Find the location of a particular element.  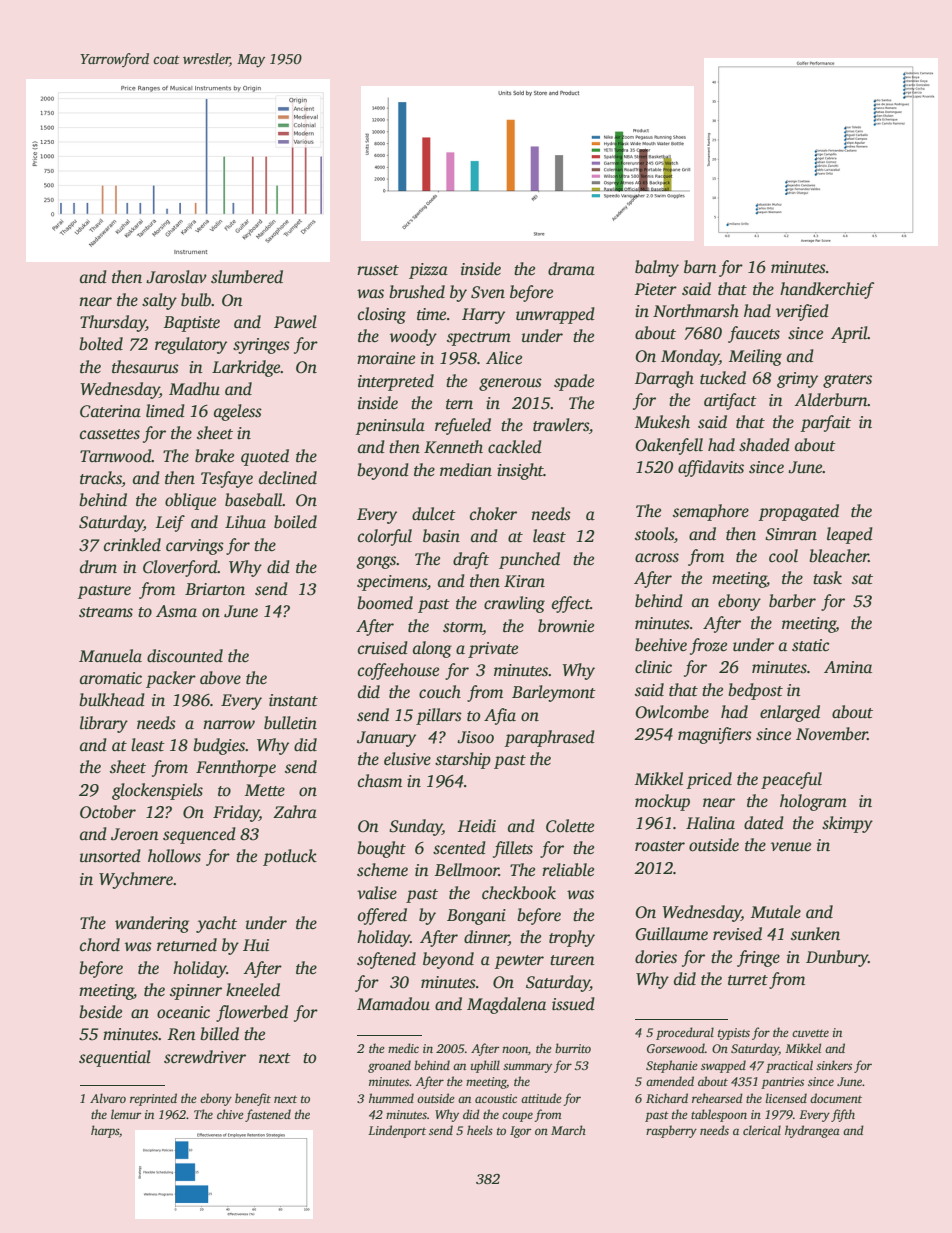

handkerchief is located at coordinates (827, 290).
